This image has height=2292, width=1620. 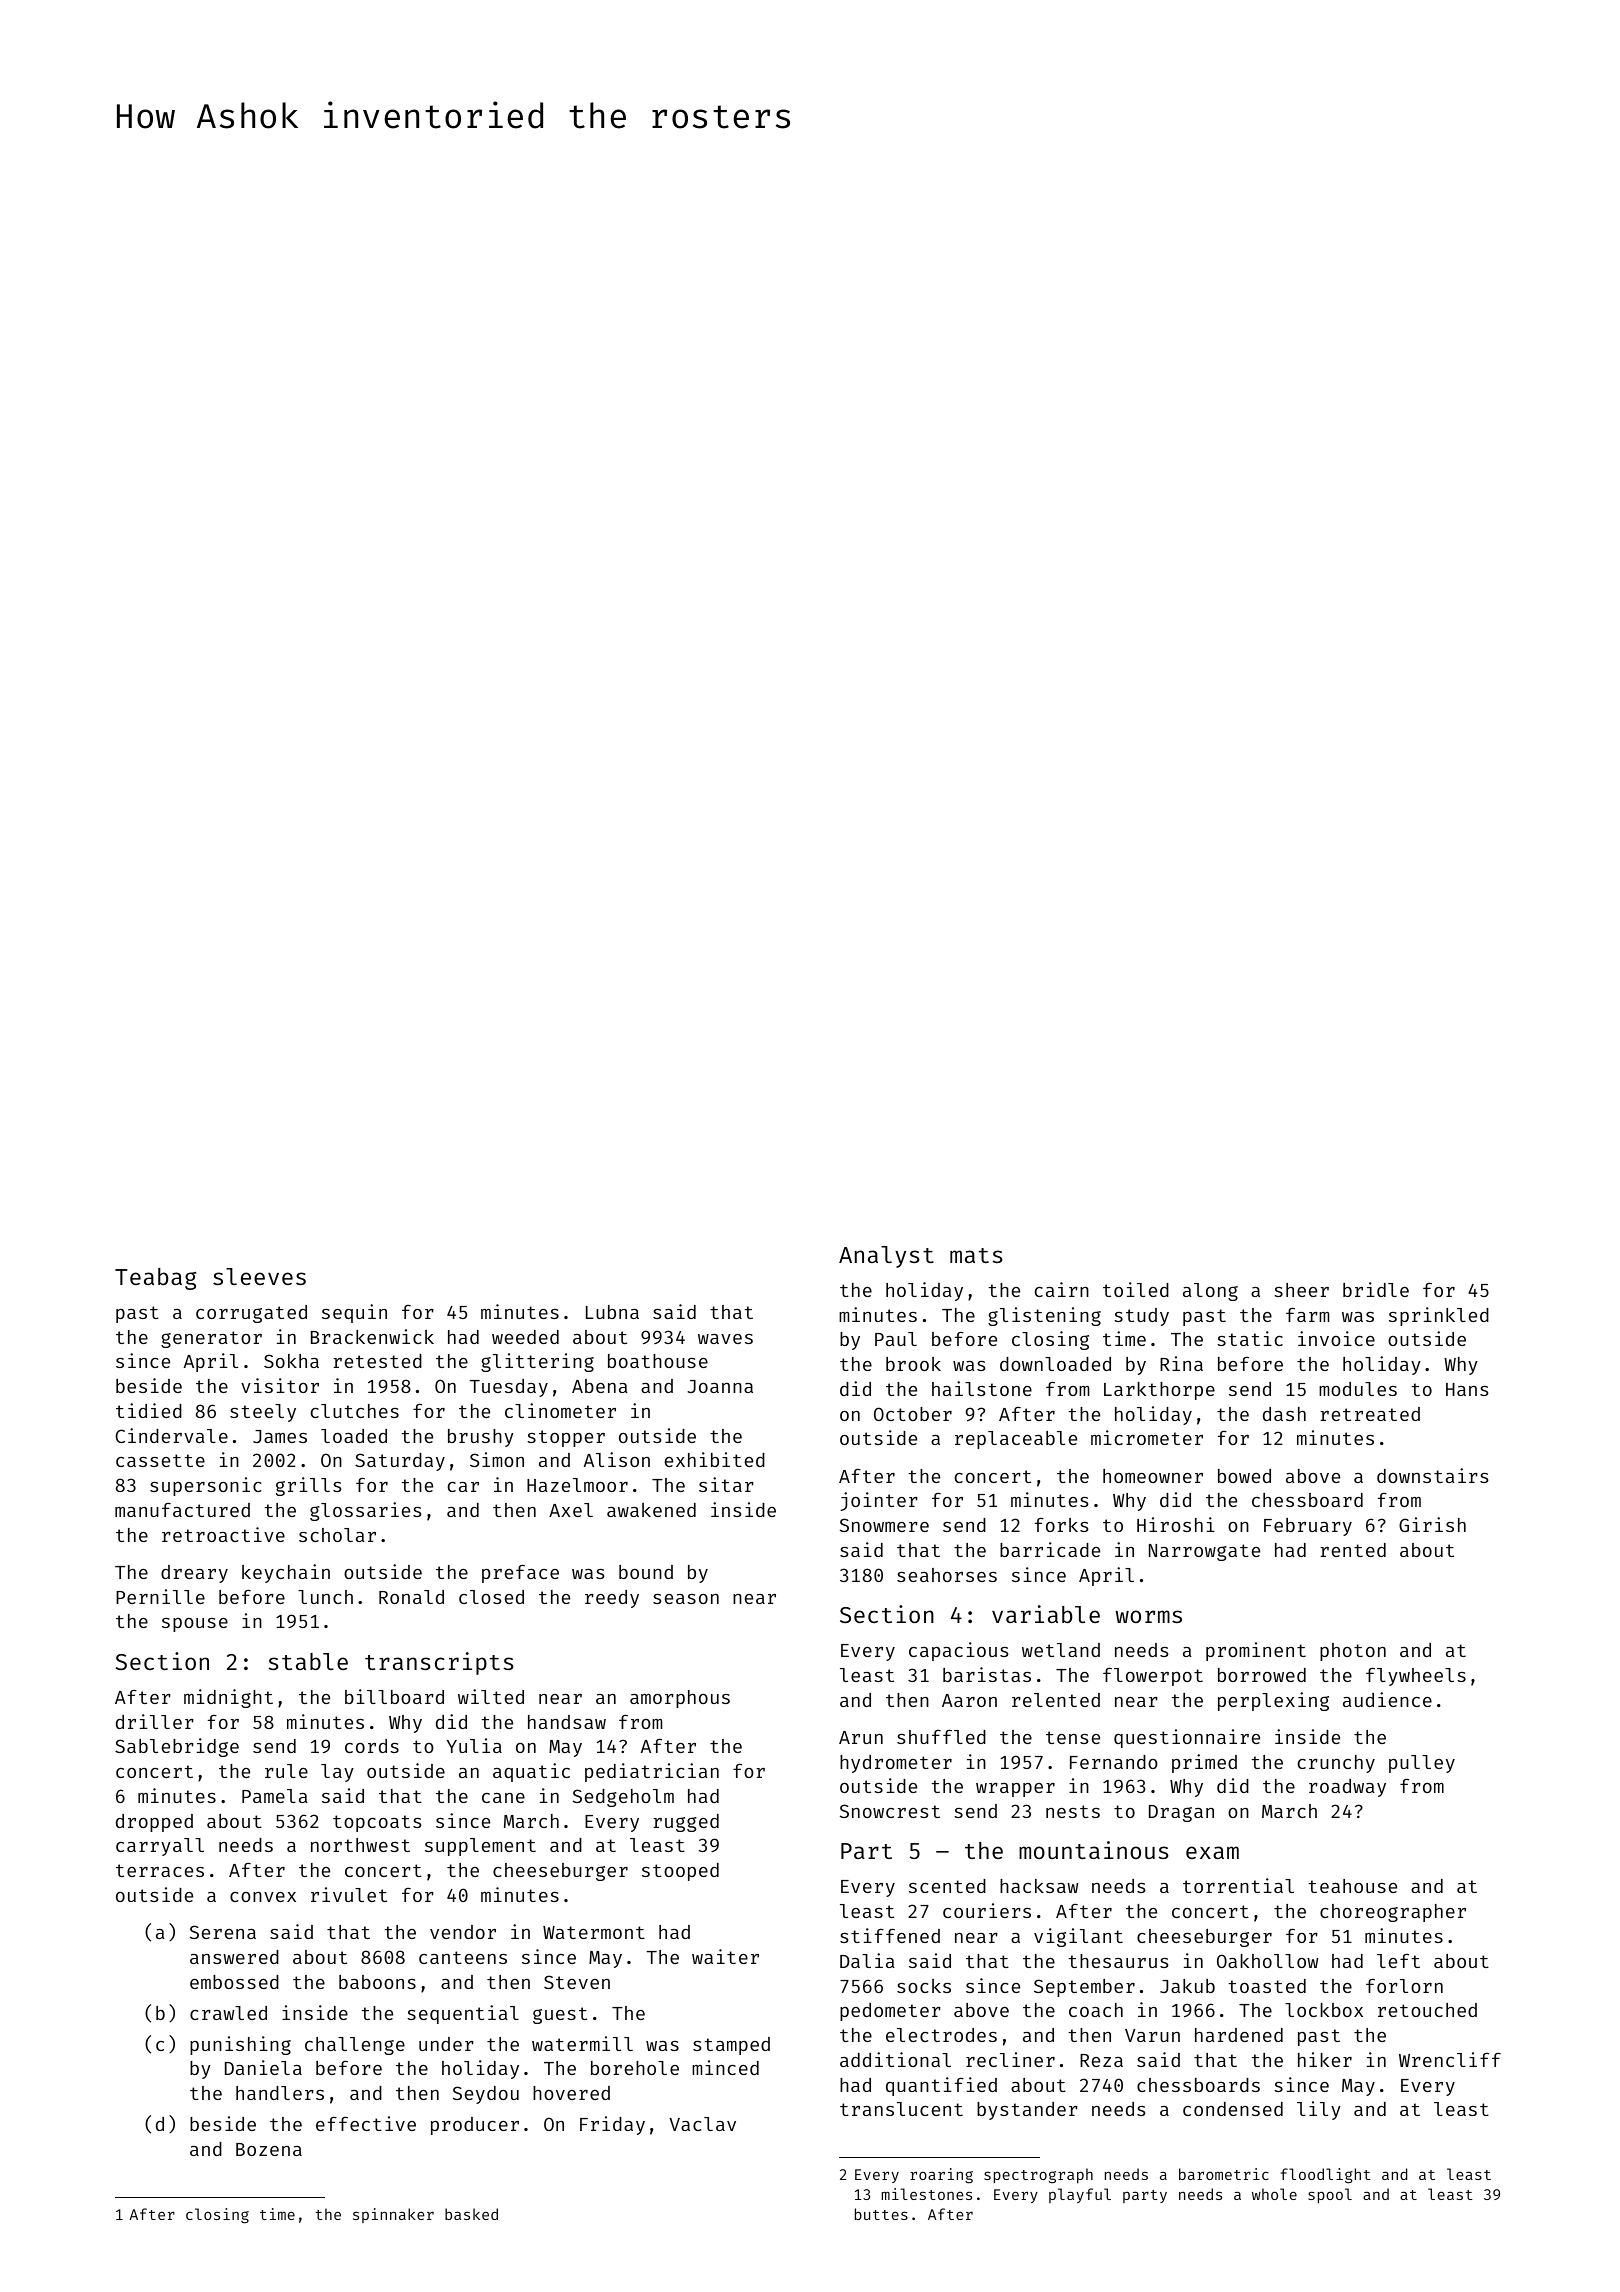 I want to click on thesaurus, so click(x=1118, y=1961).
